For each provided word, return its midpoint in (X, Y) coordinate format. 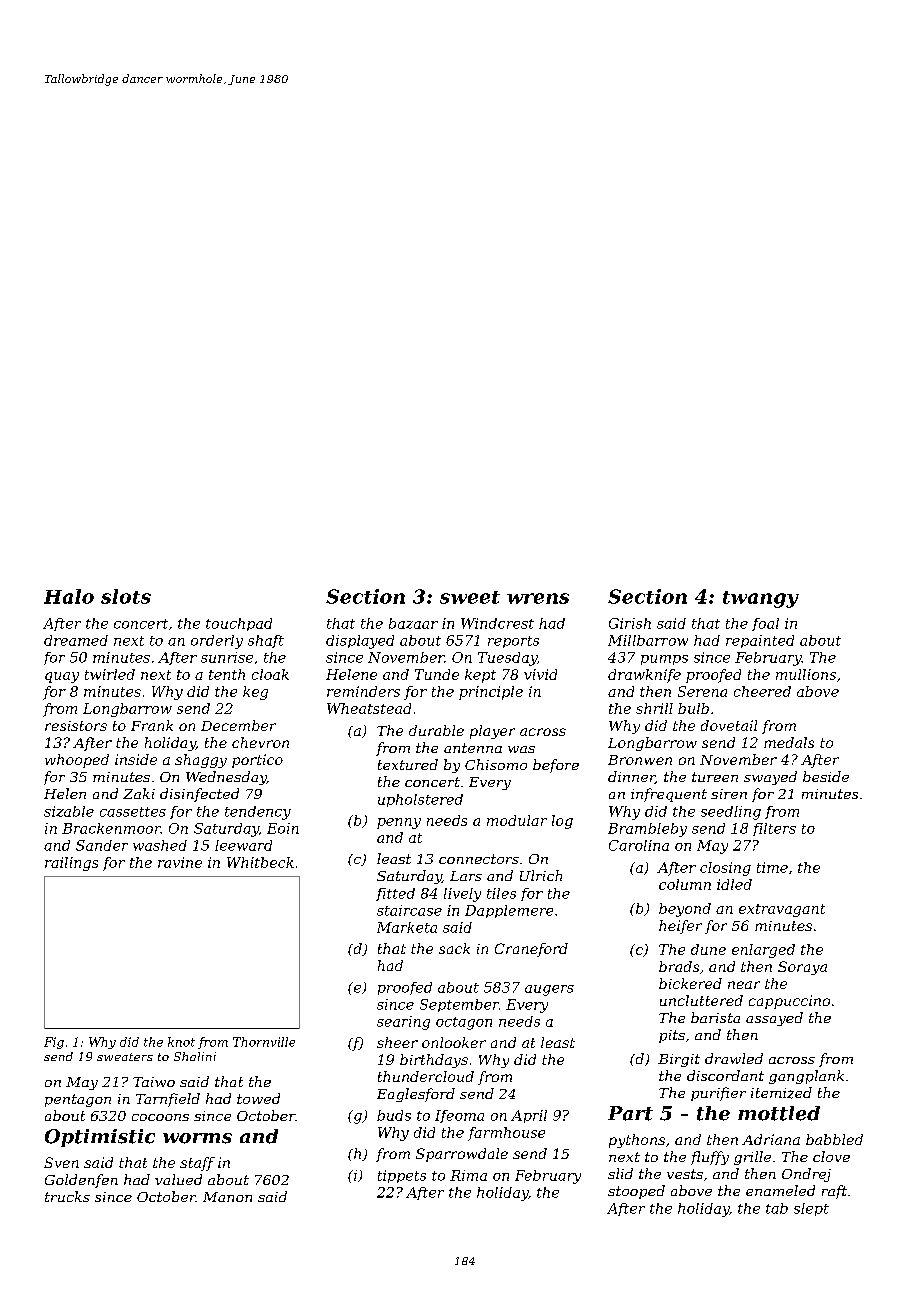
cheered (762, 691)
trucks (67, 1196)
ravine (180, 862)
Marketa (407, 927)
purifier (718, 1094)
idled (734, 884)
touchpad (239, 624)
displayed (360, 642)
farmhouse (506, 1134)
